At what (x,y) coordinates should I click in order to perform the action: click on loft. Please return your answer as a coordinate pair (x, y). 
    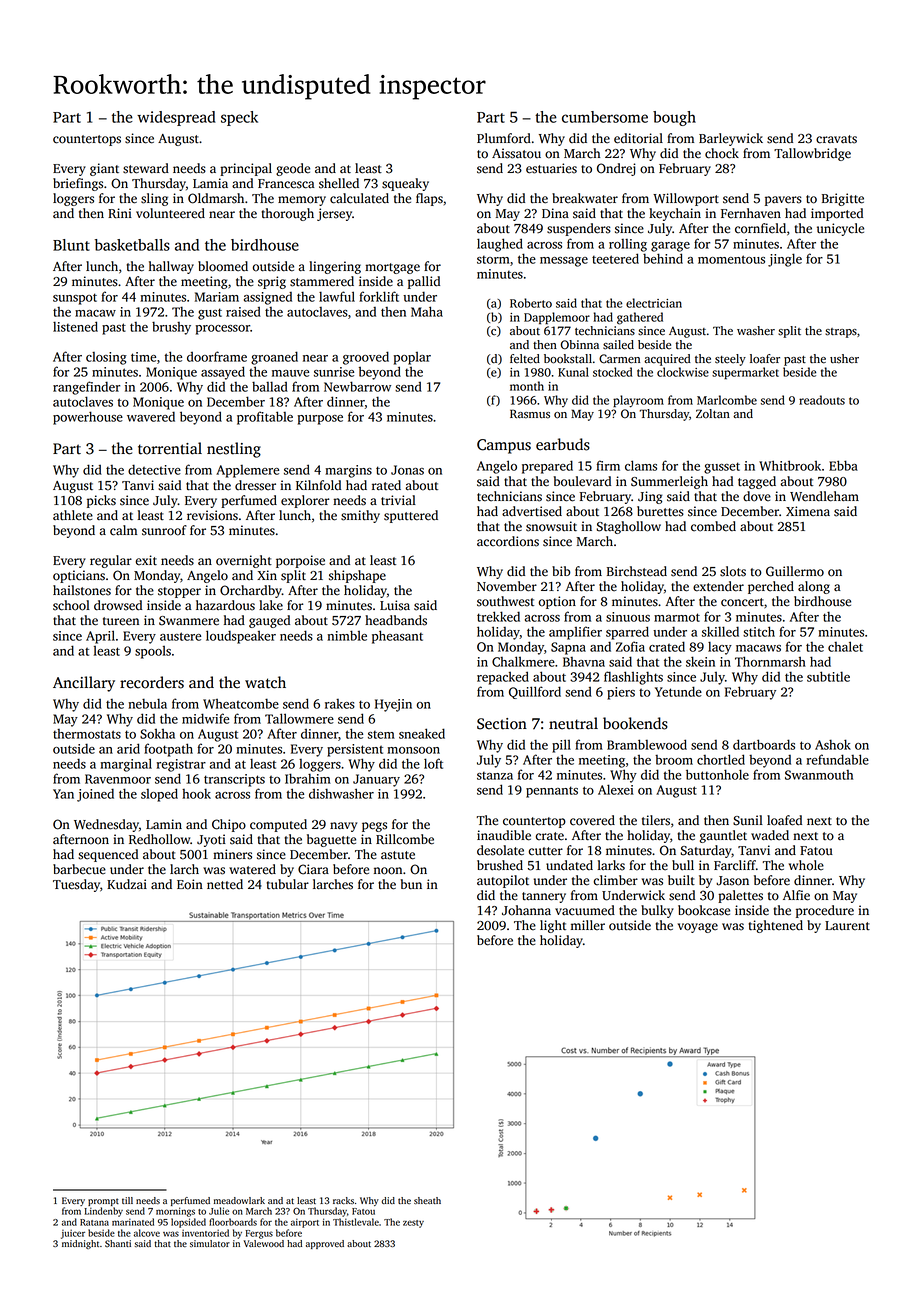
    Looking at the image, I should click on (433, 763).
